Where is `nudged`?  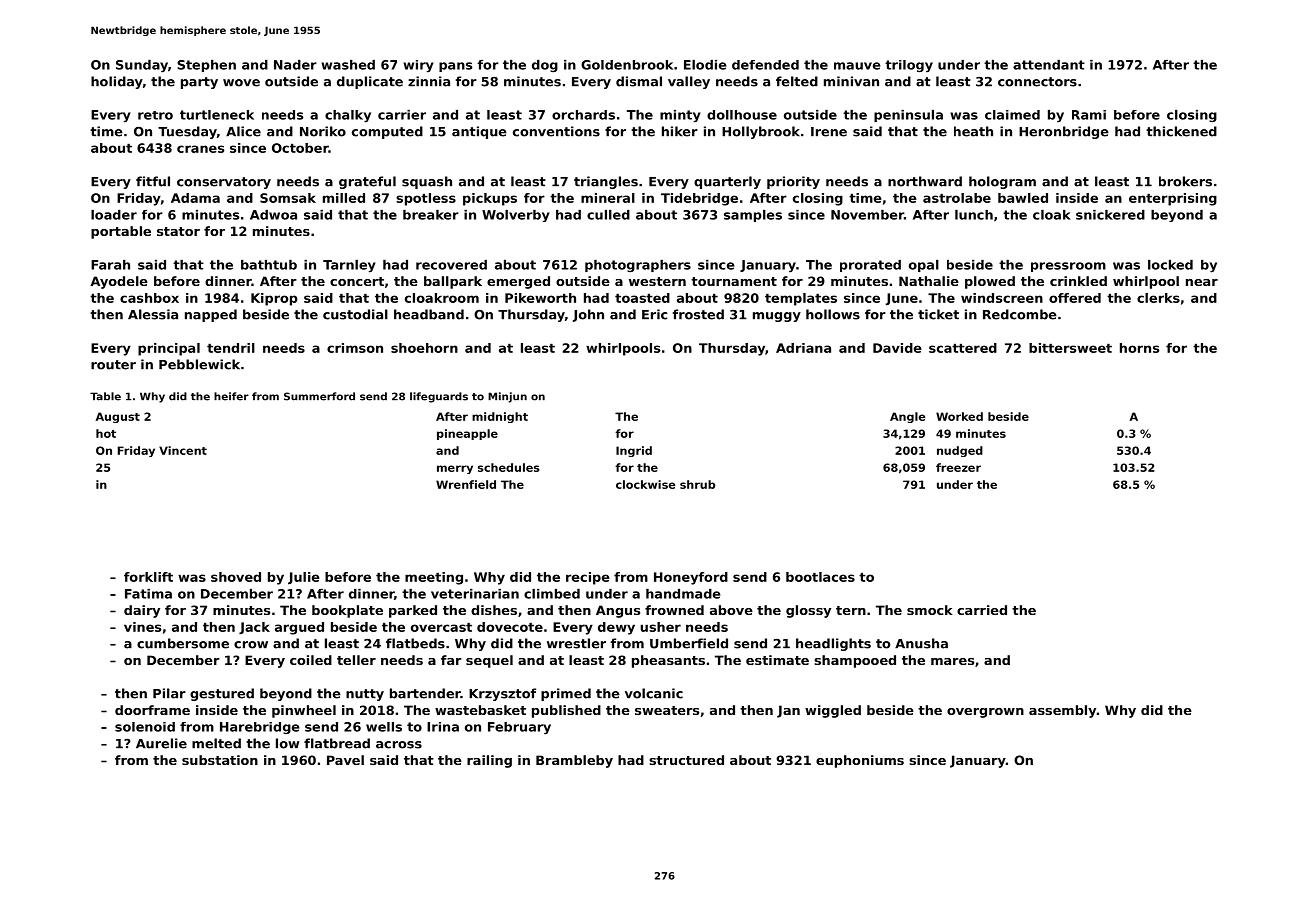 nudged is located at coordinates (960, 451).
